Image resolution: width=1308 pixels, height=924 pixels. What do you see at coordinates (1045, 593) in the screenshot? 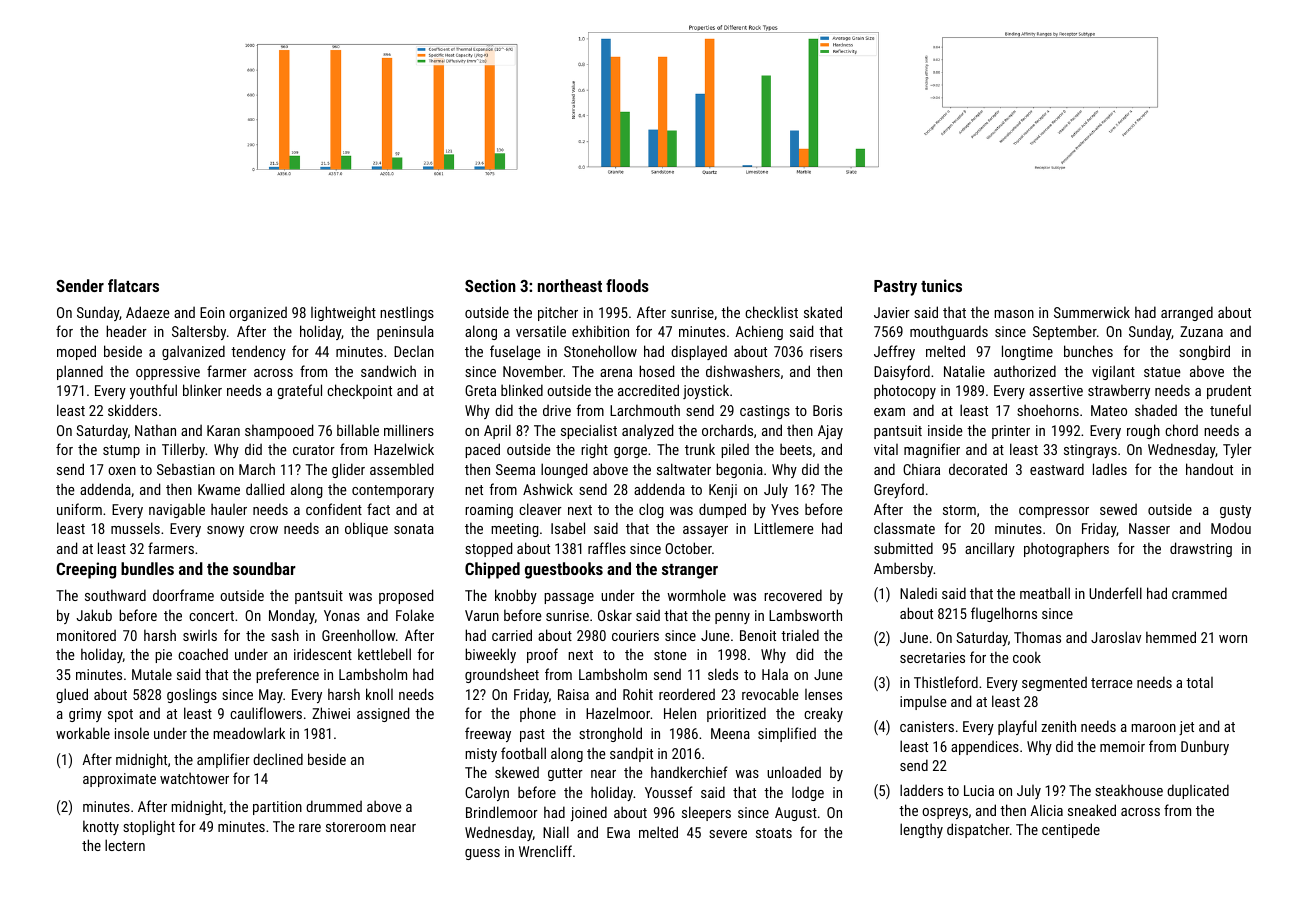
I see `meatball` at bounding box center [1045, 593].
